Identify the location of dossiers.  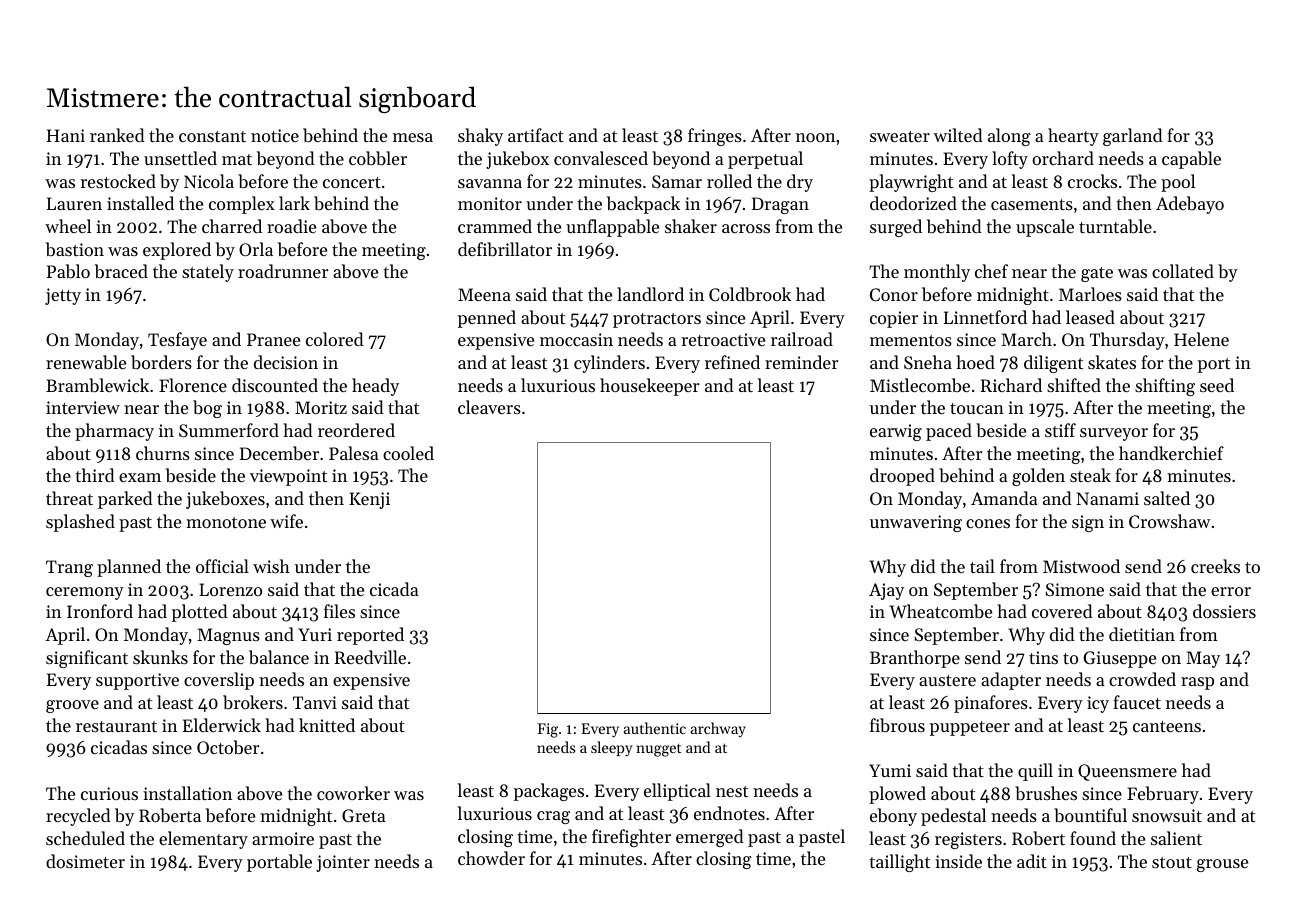
(1224, 611).
